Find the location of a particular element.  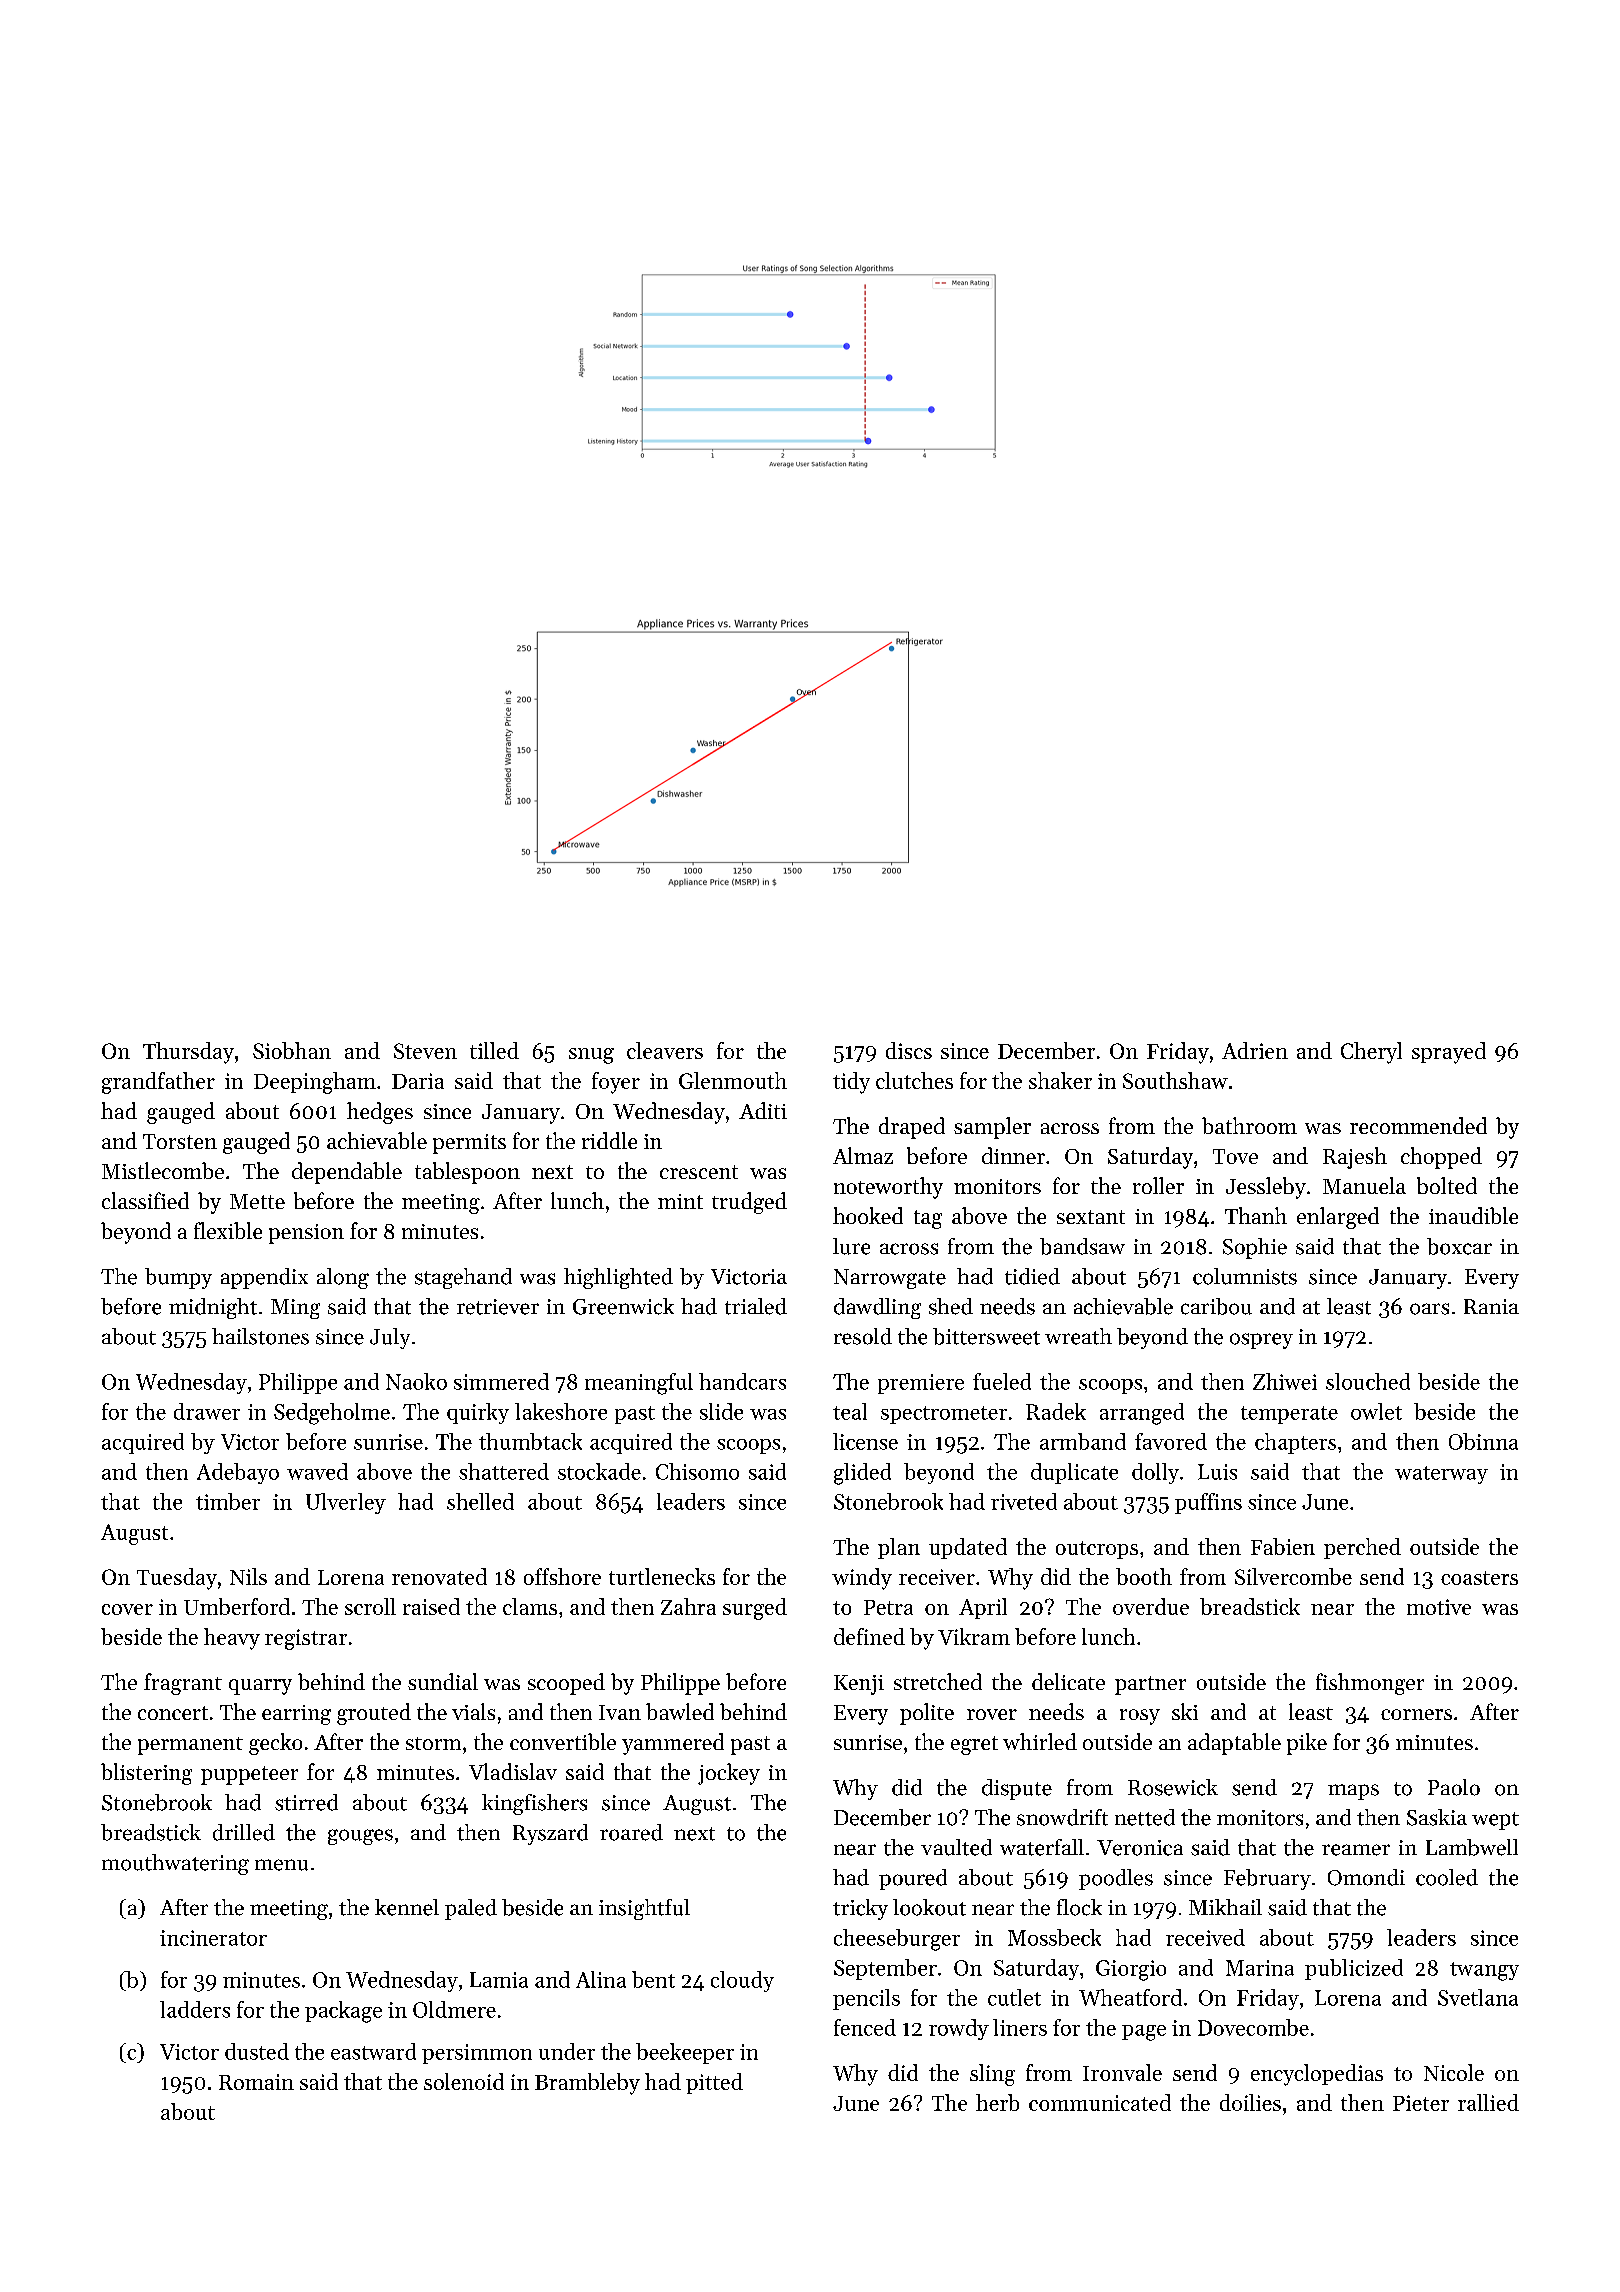

reamer is located at coordinates (1356, 1850).
